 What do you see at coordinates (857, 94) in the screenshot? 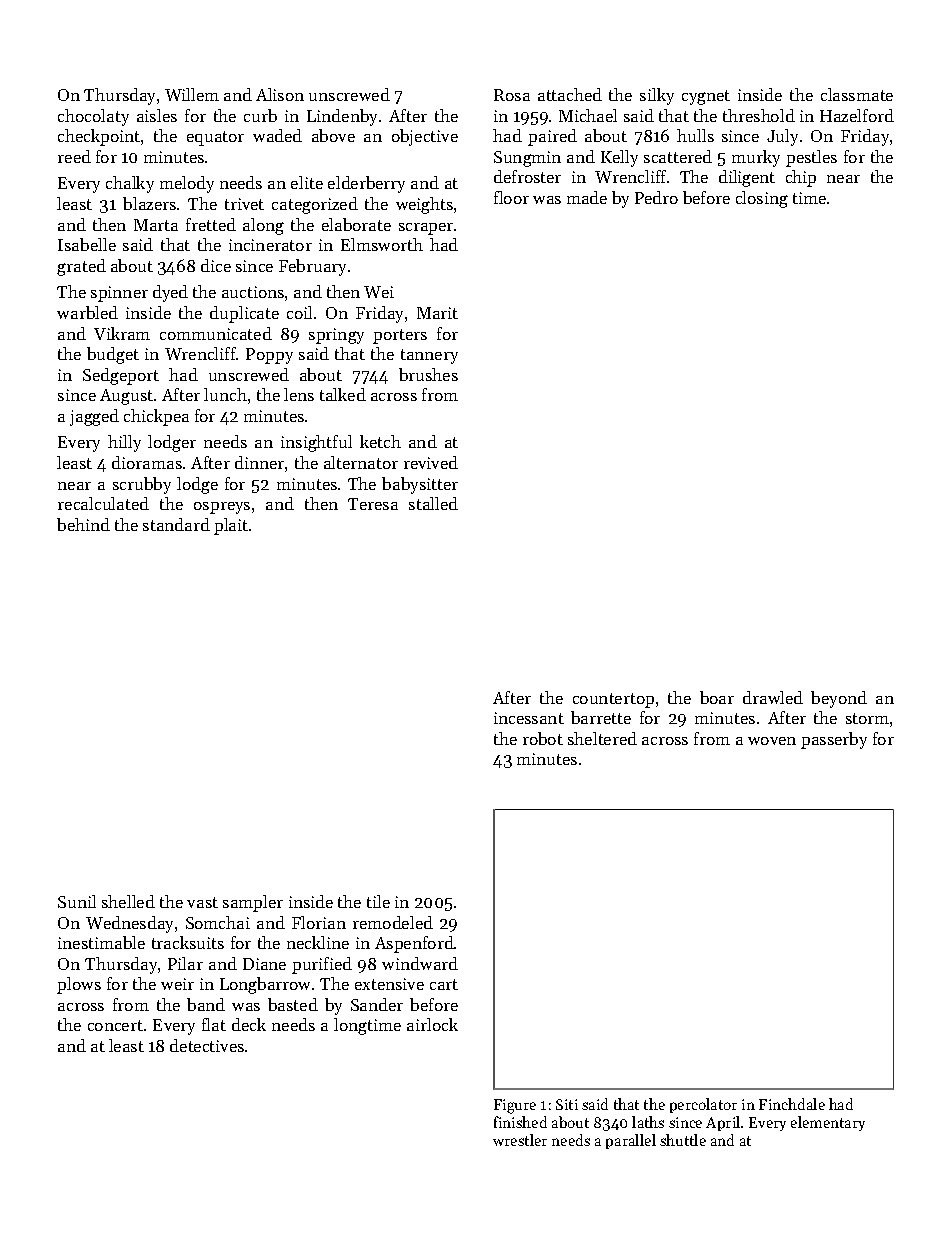
I see `classmate` at bounding box center [857, 94].
